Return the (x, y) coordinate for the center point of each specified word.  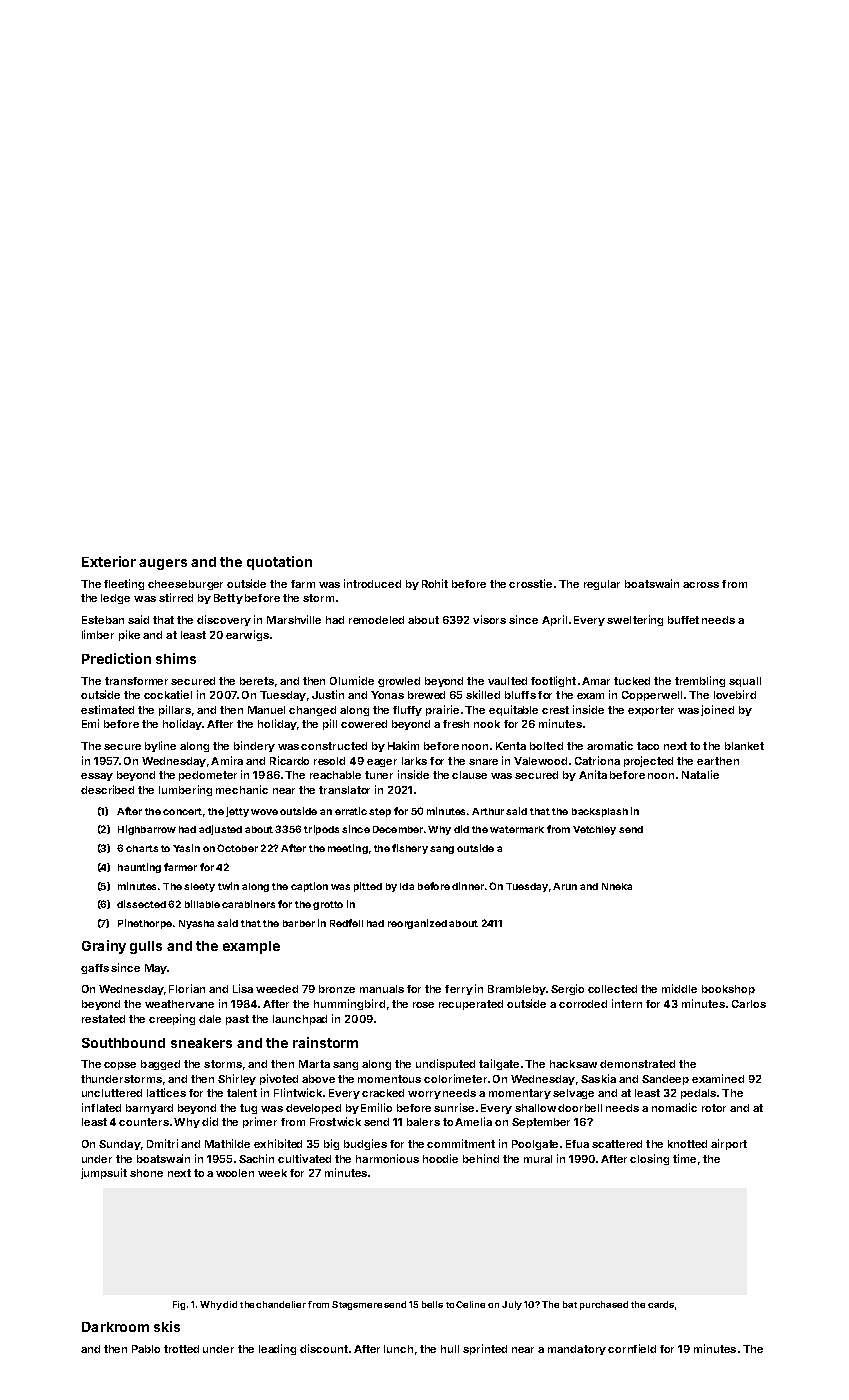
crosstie (530, 583)
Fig (179, 1305)
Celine (470, 1304)
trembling (700, 681)
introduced (372, 583)
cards (661, 1304)
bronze (337, 989)
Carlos (749, 1004)
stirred (176, 597)
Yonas (387, 695)
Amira (227, 760)
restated (103, 1019)
